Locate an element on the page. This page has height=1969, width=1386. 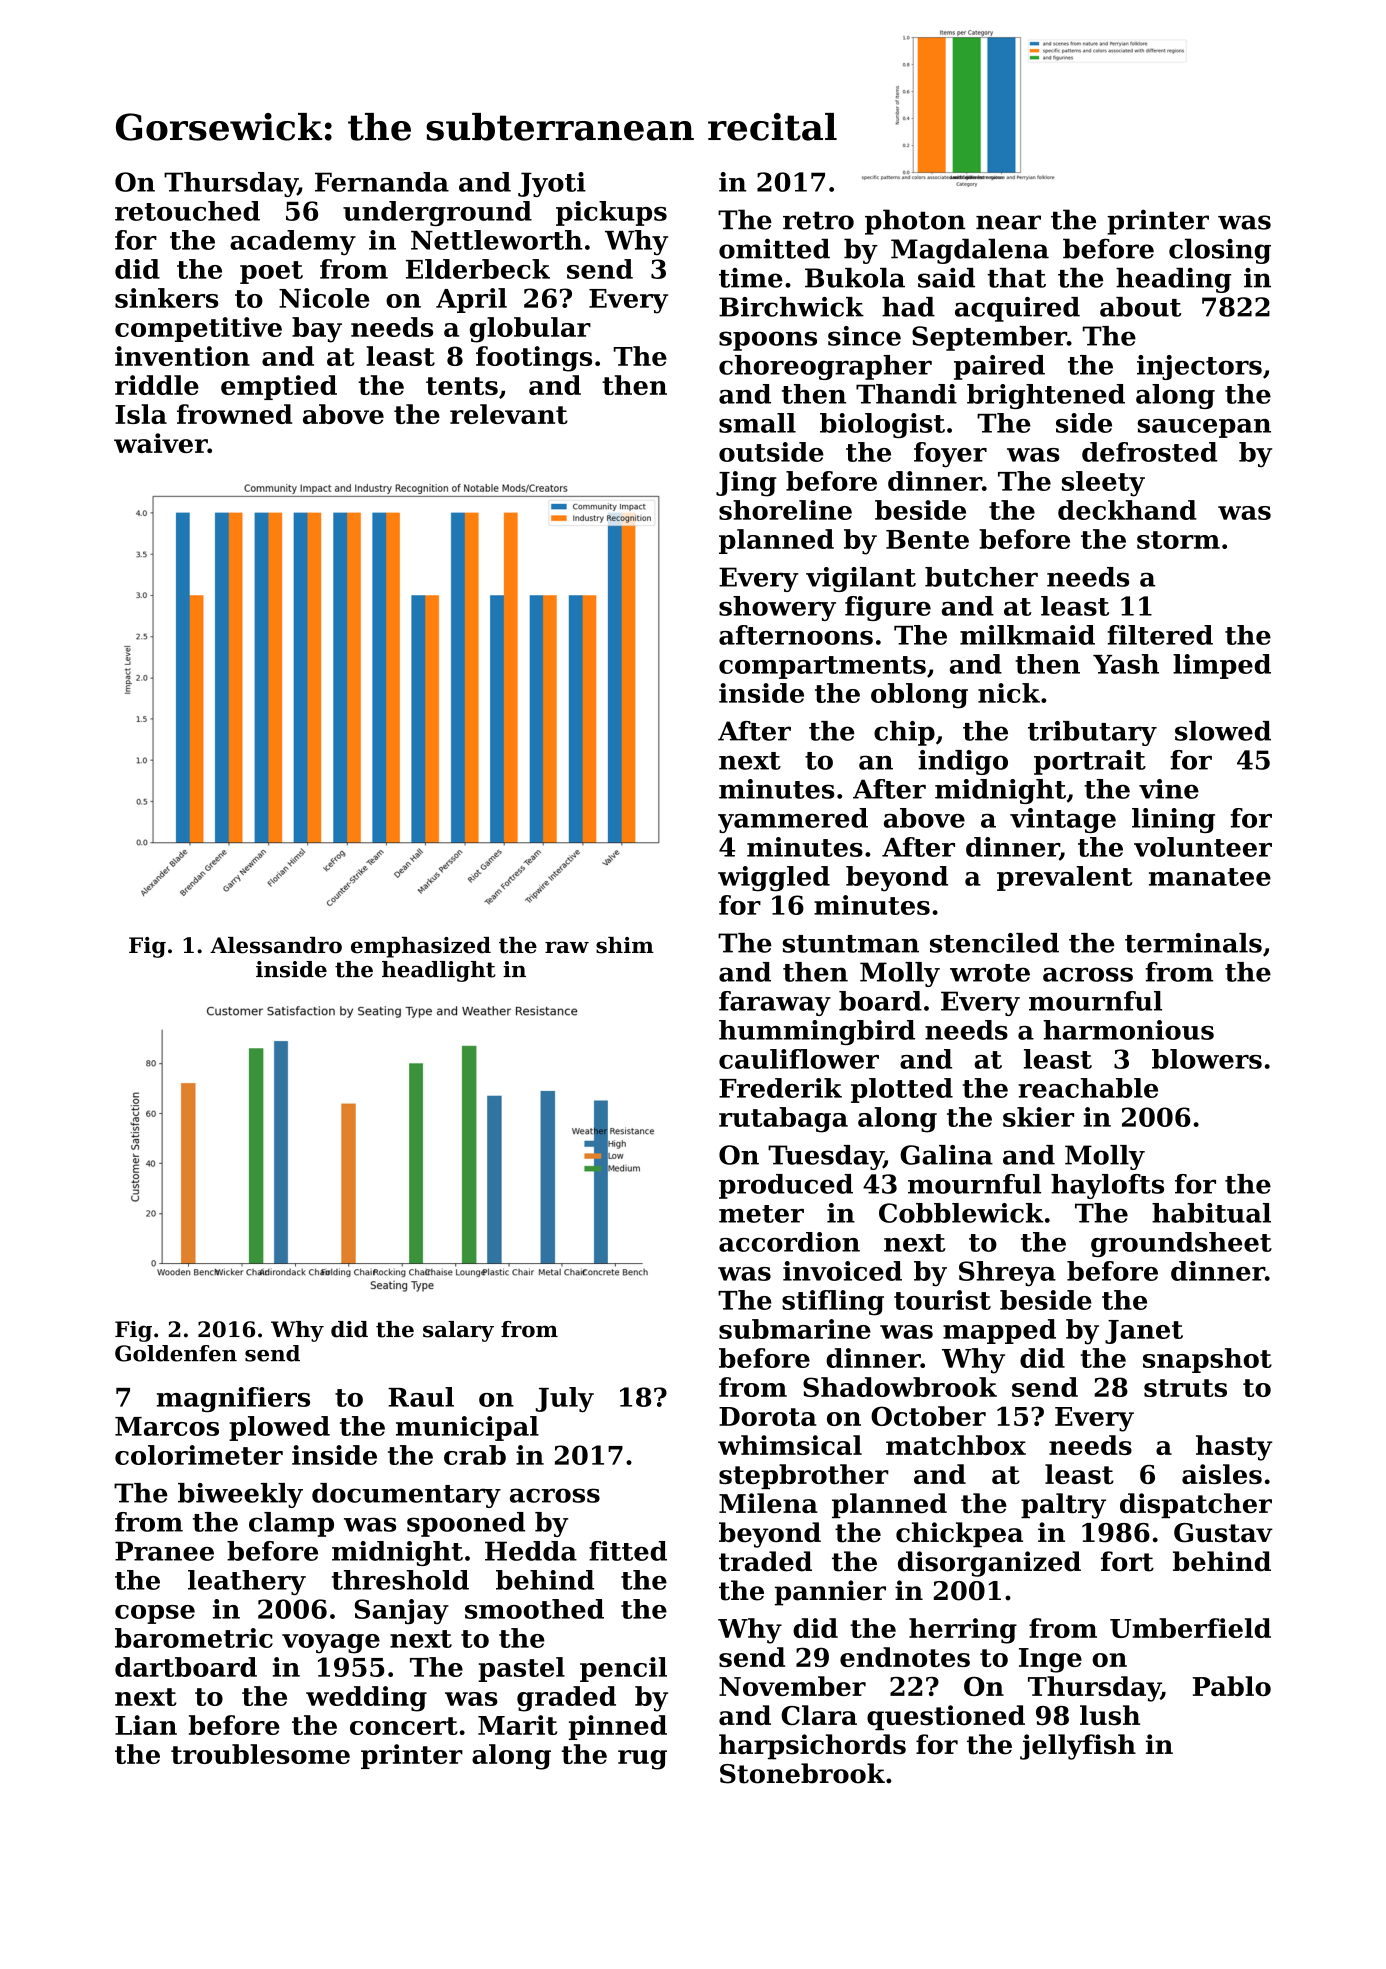
volunteer is located at coordinates (1203, 847).
